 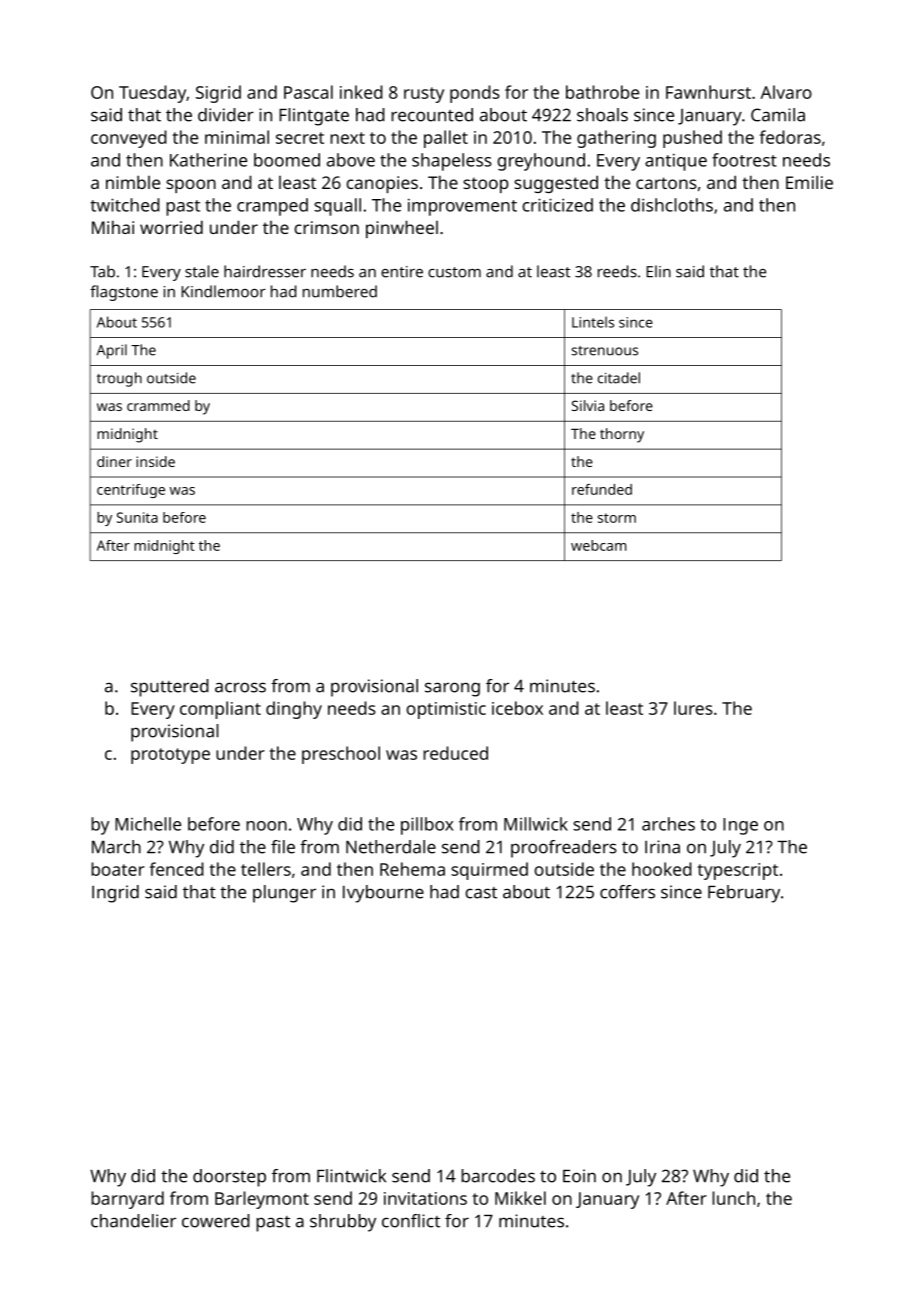 What do you see at coordinates (744, 894) in the document?
I see `February` at bounding box center [744, 894].
